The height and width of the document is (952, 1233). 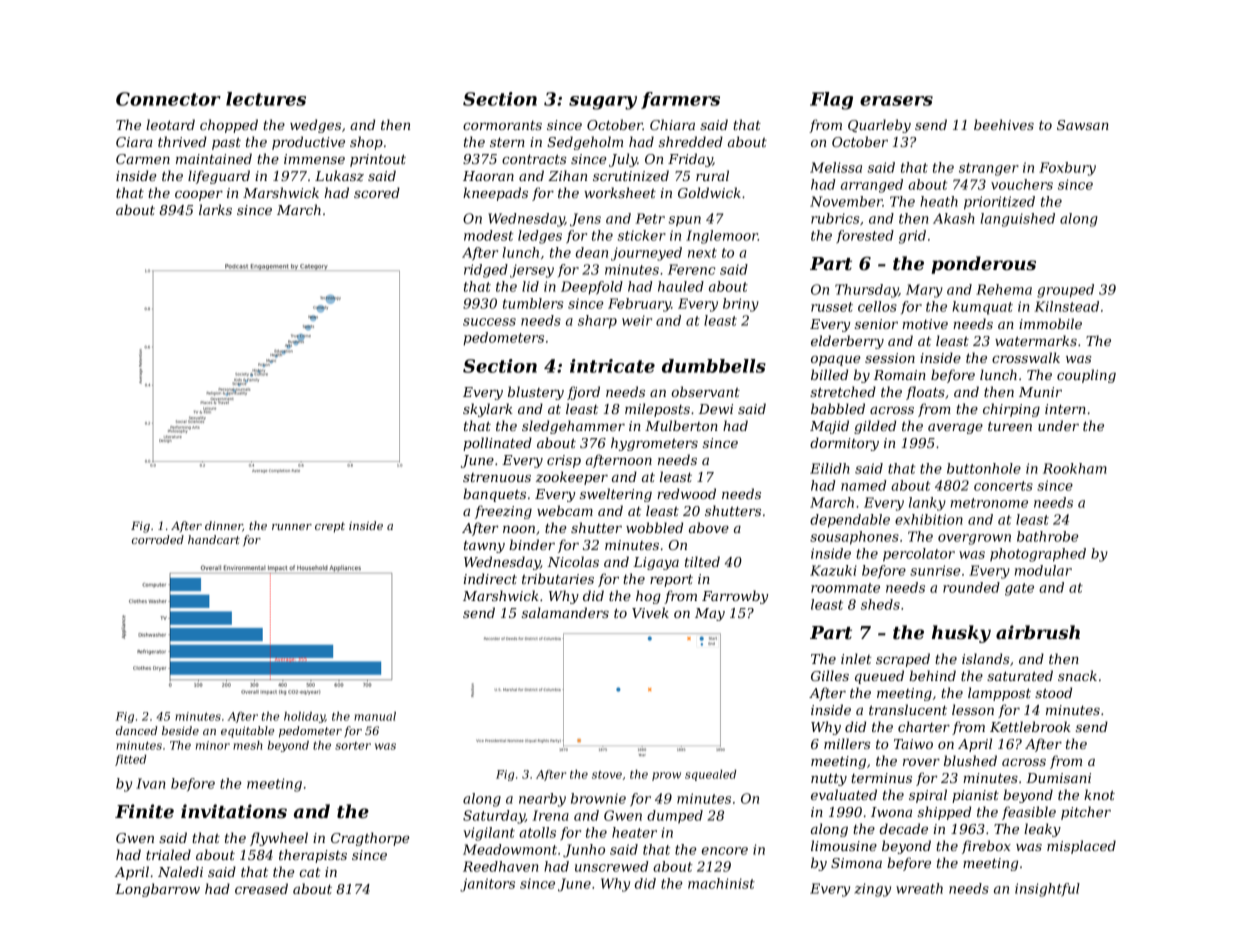 I want to click on Gilles, so click(x=830, y=675).
